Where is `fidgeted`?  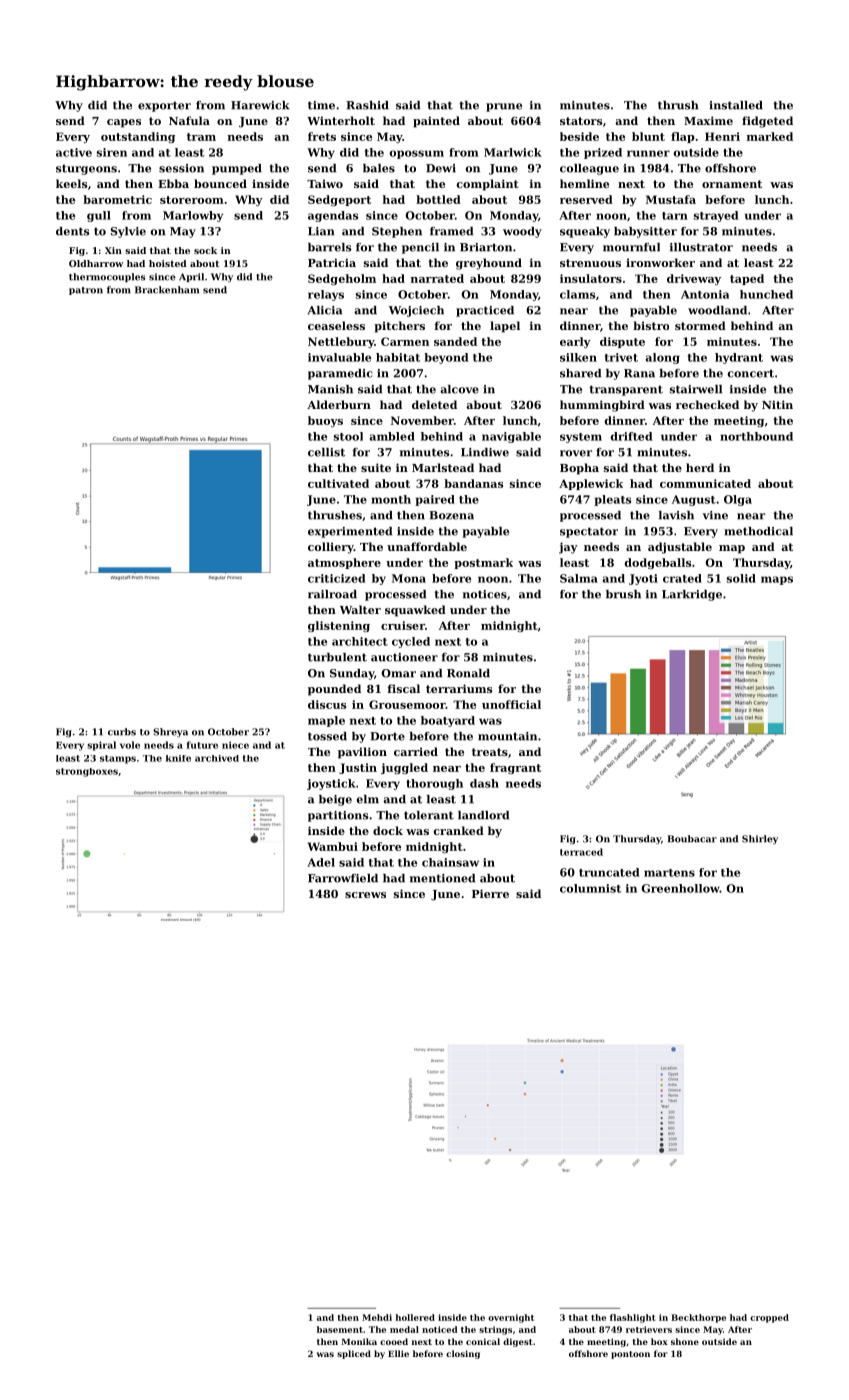 fidgeted is located at coordinates (767, 122).
